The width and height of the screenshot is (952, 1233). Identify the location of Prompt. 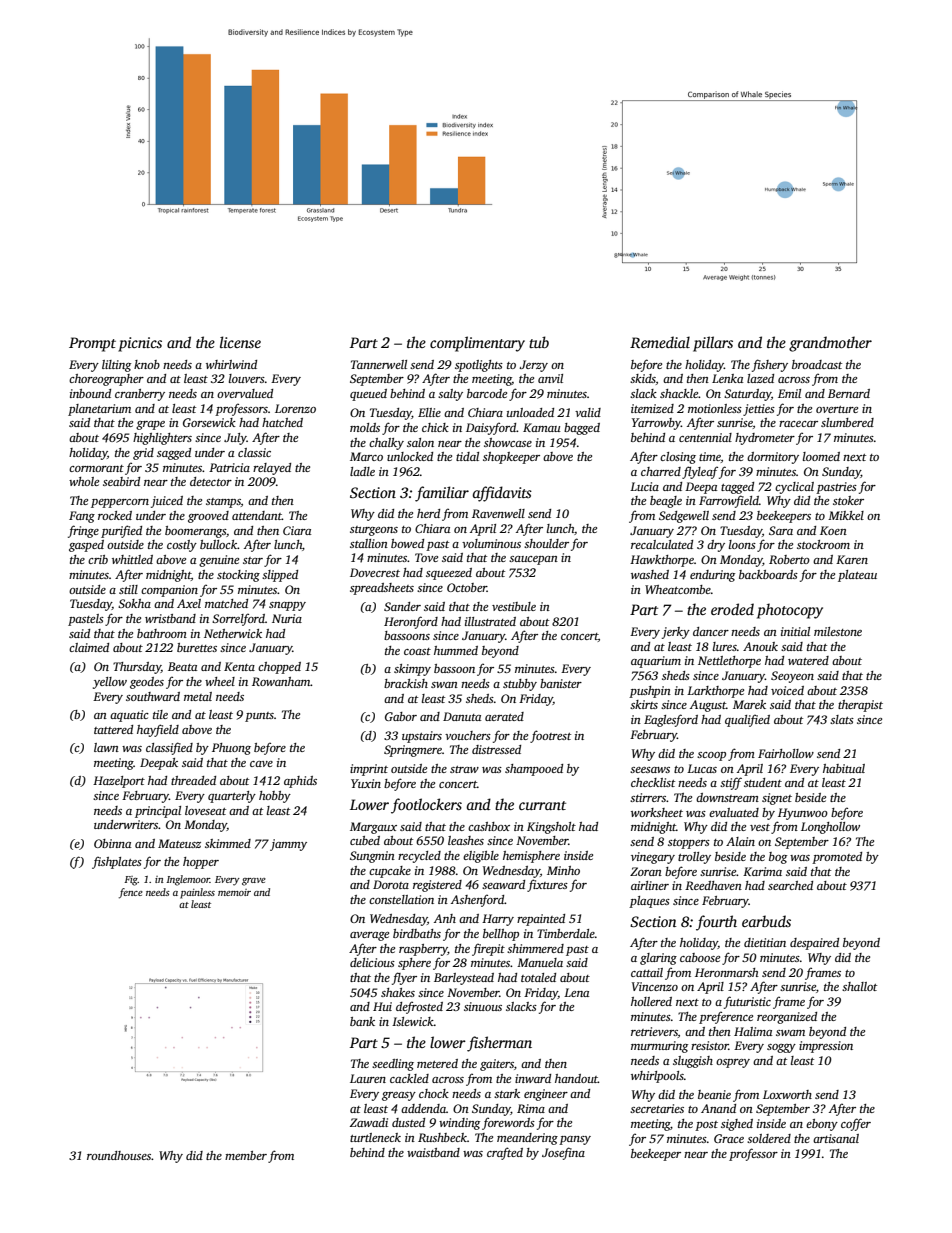
(92, 344).
